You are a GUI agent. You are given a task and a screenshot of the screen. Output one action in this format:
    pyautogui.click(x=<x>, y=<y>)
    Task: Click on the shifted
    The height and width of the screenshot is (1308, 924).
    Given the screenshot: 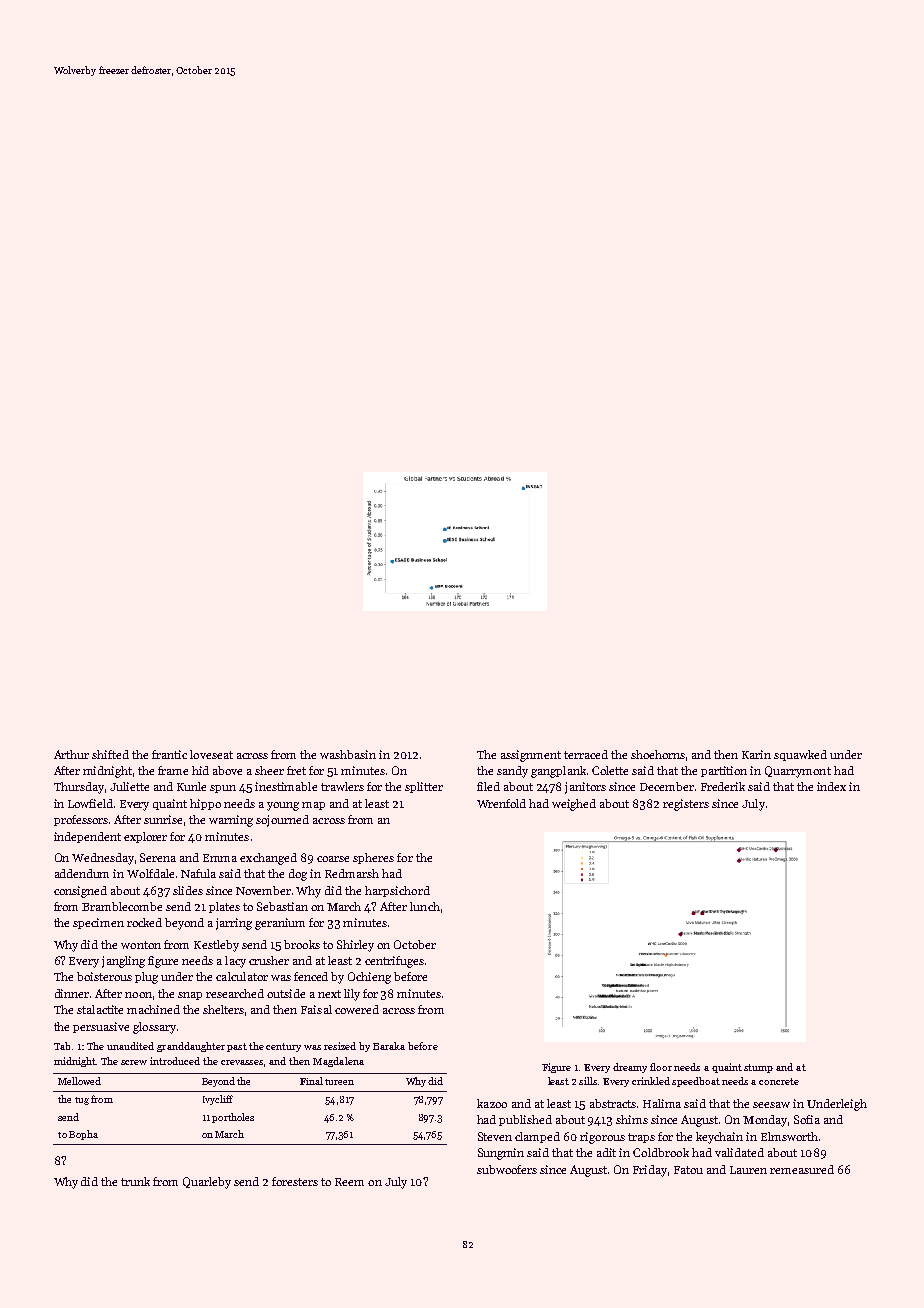 What is the action you would take?
    pyautogui.click(x=110, y=754)
